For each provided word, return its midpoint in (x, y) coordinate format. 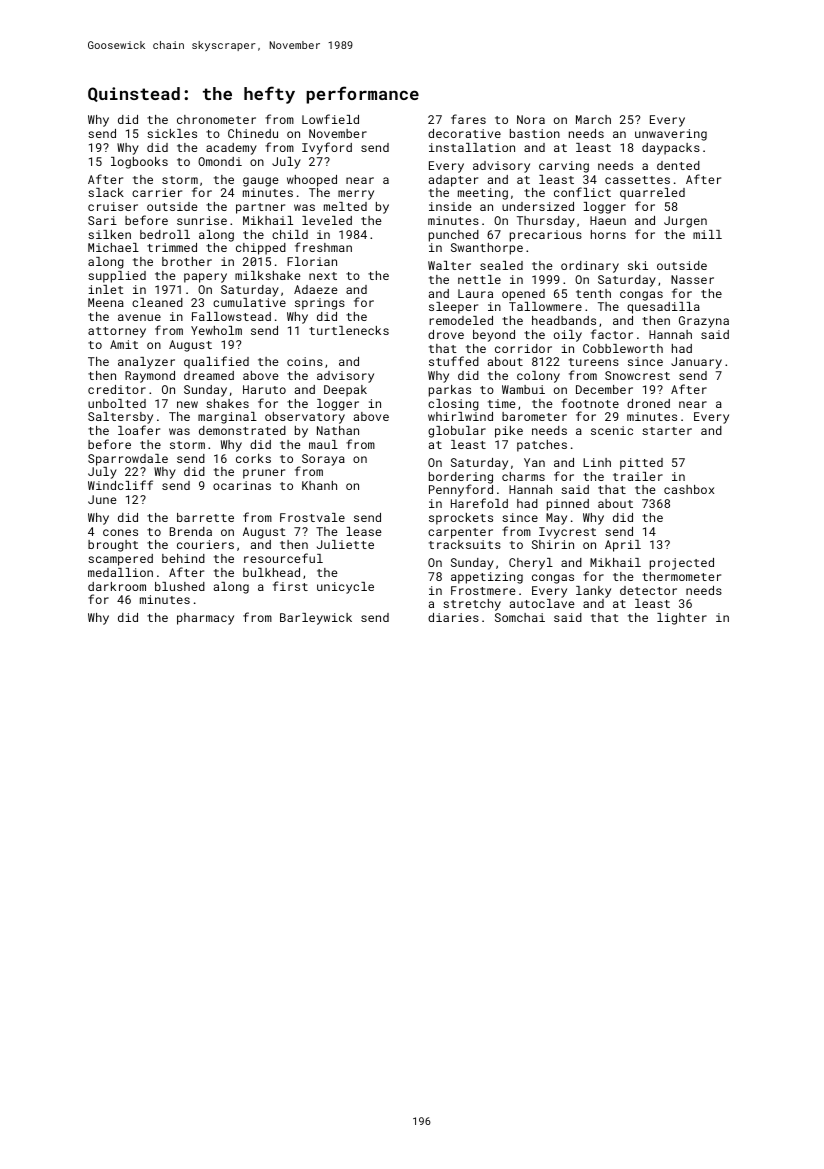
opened (523, 295)
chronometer (216, 119)
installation (472, 147)
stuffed (454, 361)
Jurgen (685, 222)
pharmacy (205, 619)
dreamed (209, 375)
